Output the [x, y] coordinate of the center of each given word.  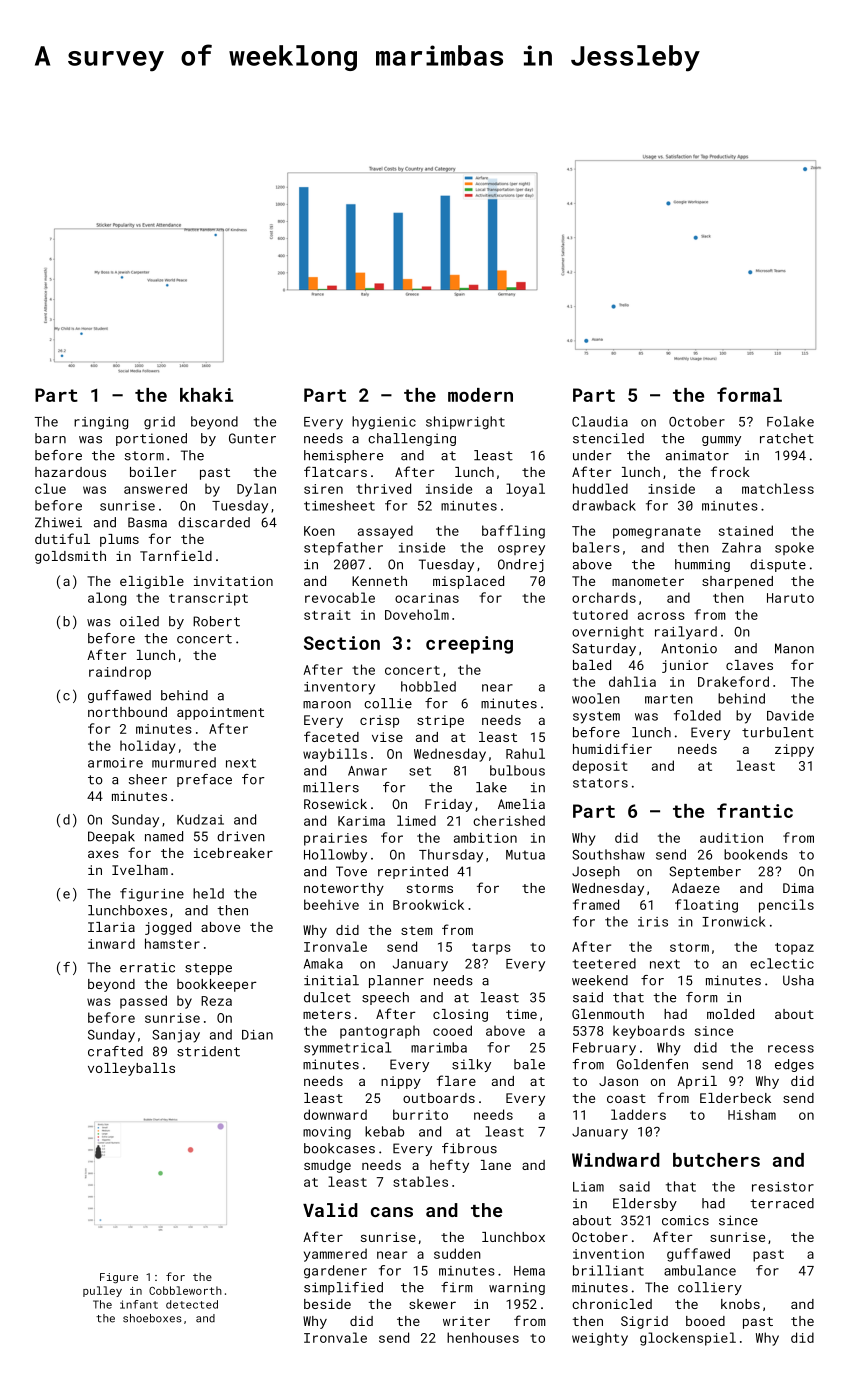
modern [480, 395]
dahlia [632, 681]
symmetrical [347, 1049]
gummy [721, 441]
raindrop [120, 673]
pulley [102, 1291]
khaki [206, 395]
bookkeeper [217, 985]
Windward [616, 1160]
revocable [340, 597]
